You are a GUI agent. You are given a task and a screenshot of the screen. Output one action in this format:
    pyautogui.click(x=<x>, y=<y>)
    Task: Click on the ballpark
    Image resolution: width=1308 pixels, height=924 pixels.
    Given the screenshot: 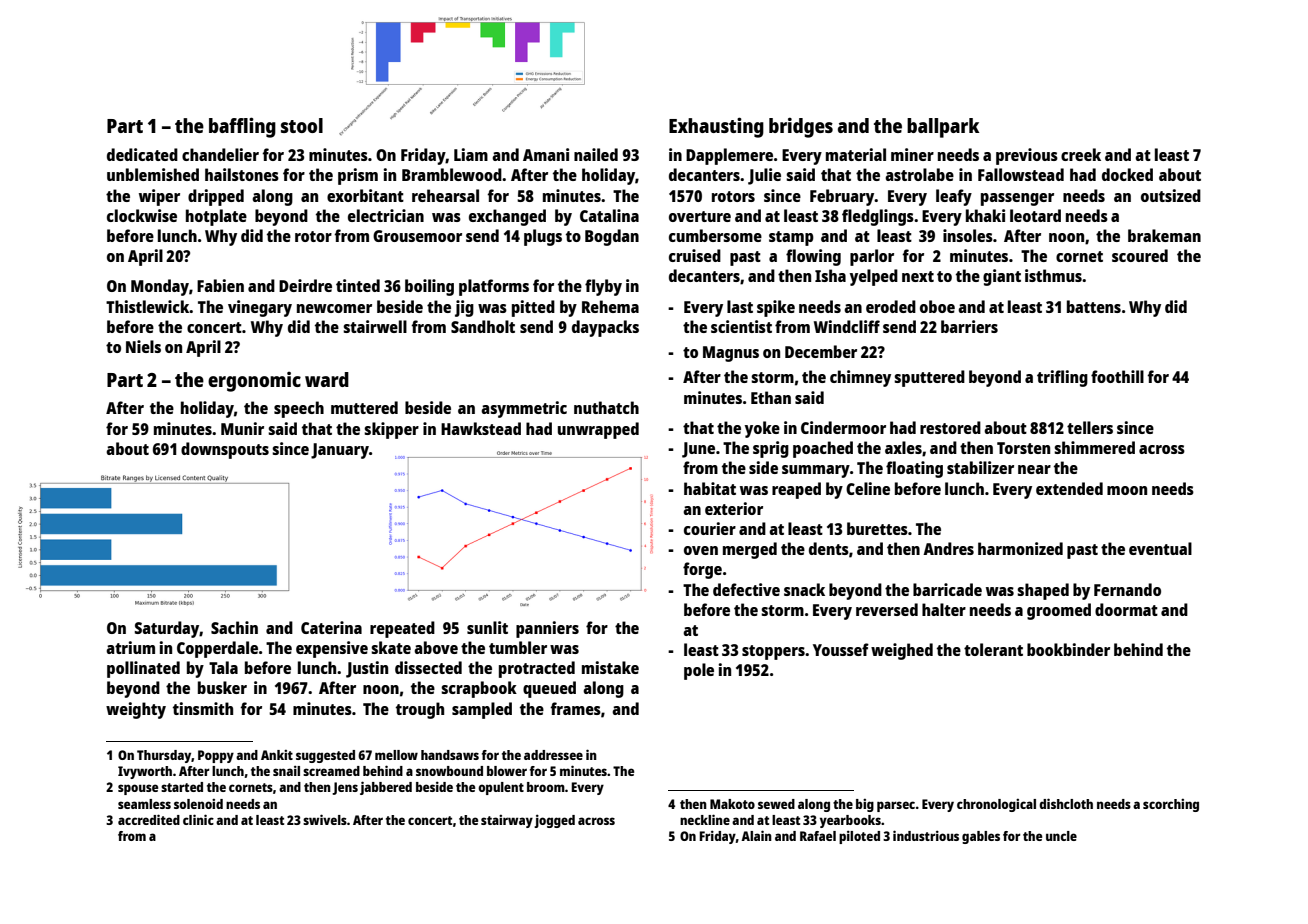 What is the action you would take?
    pyautogui.click(x=943, y=128)
